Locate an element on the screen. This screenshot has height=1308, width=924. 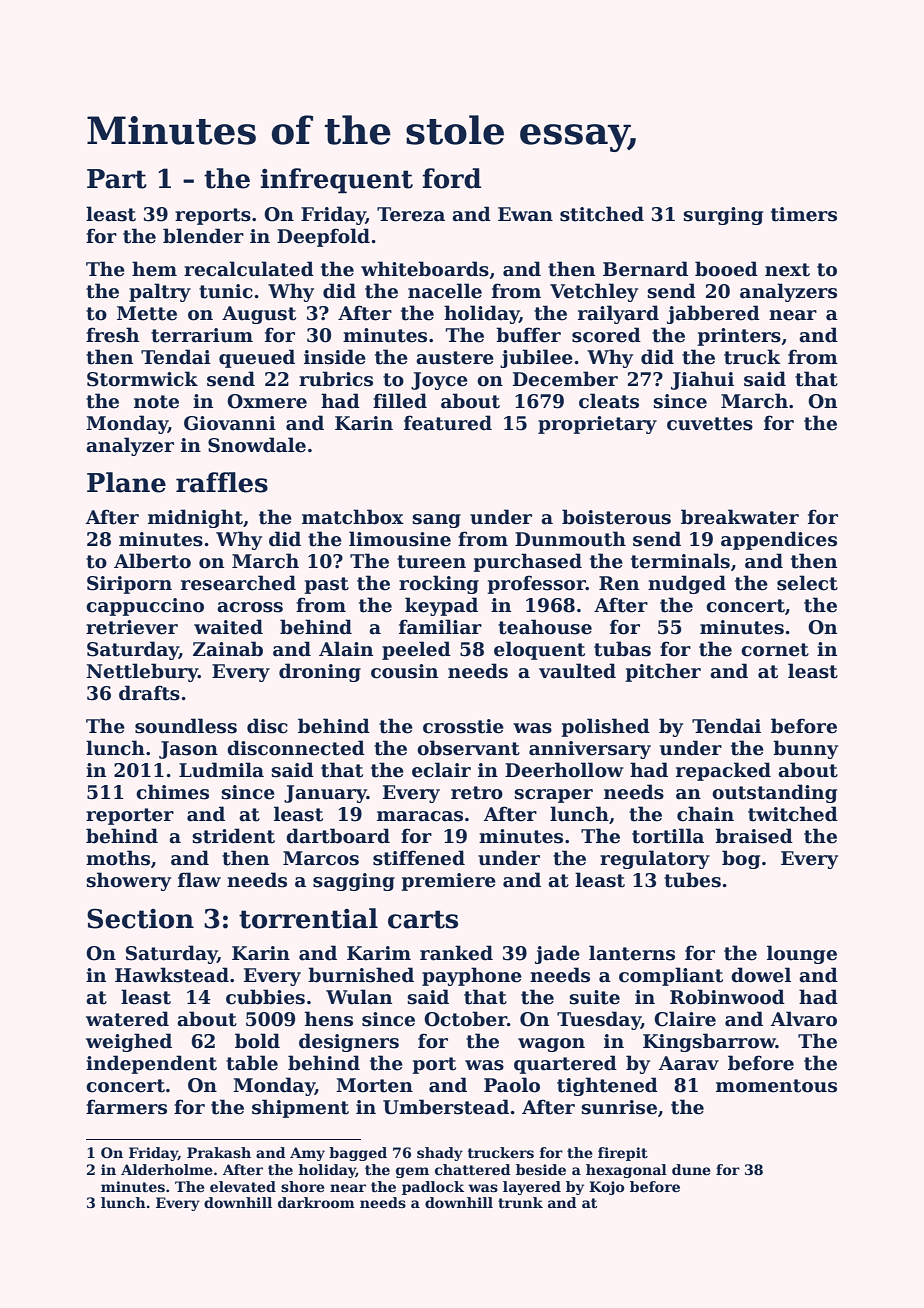
farmers is located at coordinates (126, 1107).
